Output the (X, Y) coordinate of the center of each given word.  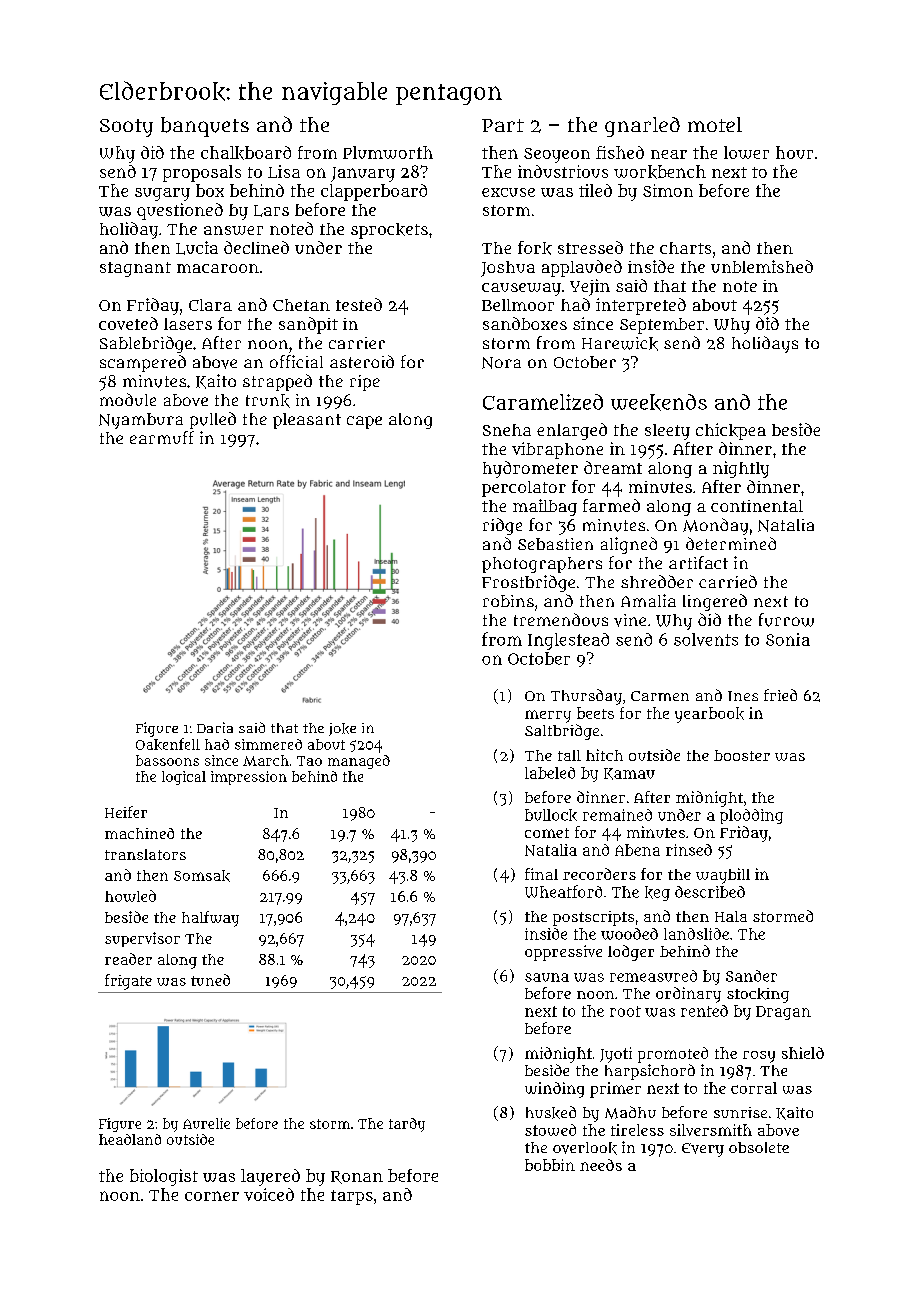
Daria (215, 727)
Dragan (783, 1013)
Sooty (126, 128)
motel (715, 124)
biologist (164, 1177)
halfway (210, 919)
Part (503, 125)
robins (508, 601)
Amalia (648, 600)
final (541, 874)
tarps (352, 1197)
